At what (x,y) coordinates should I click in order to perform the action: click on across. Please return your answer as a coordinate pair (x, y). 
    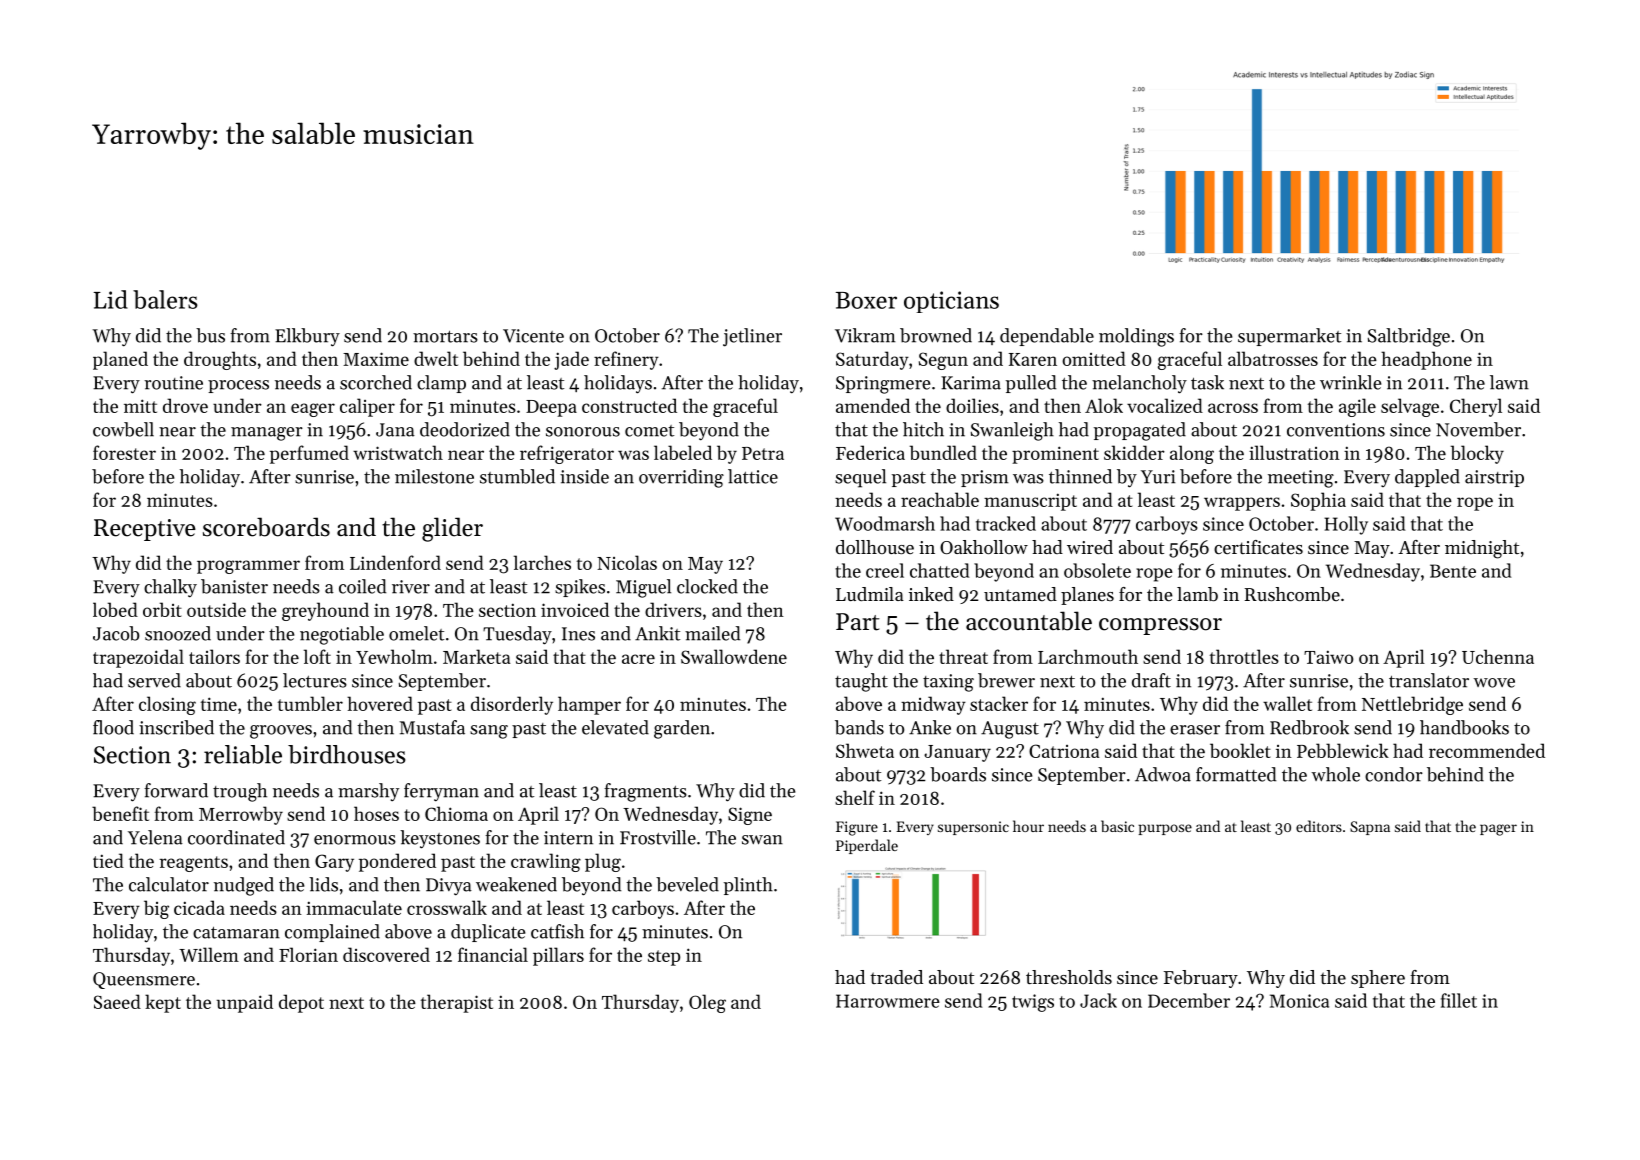
    Looking at the image, I should click on (1233, 408).
